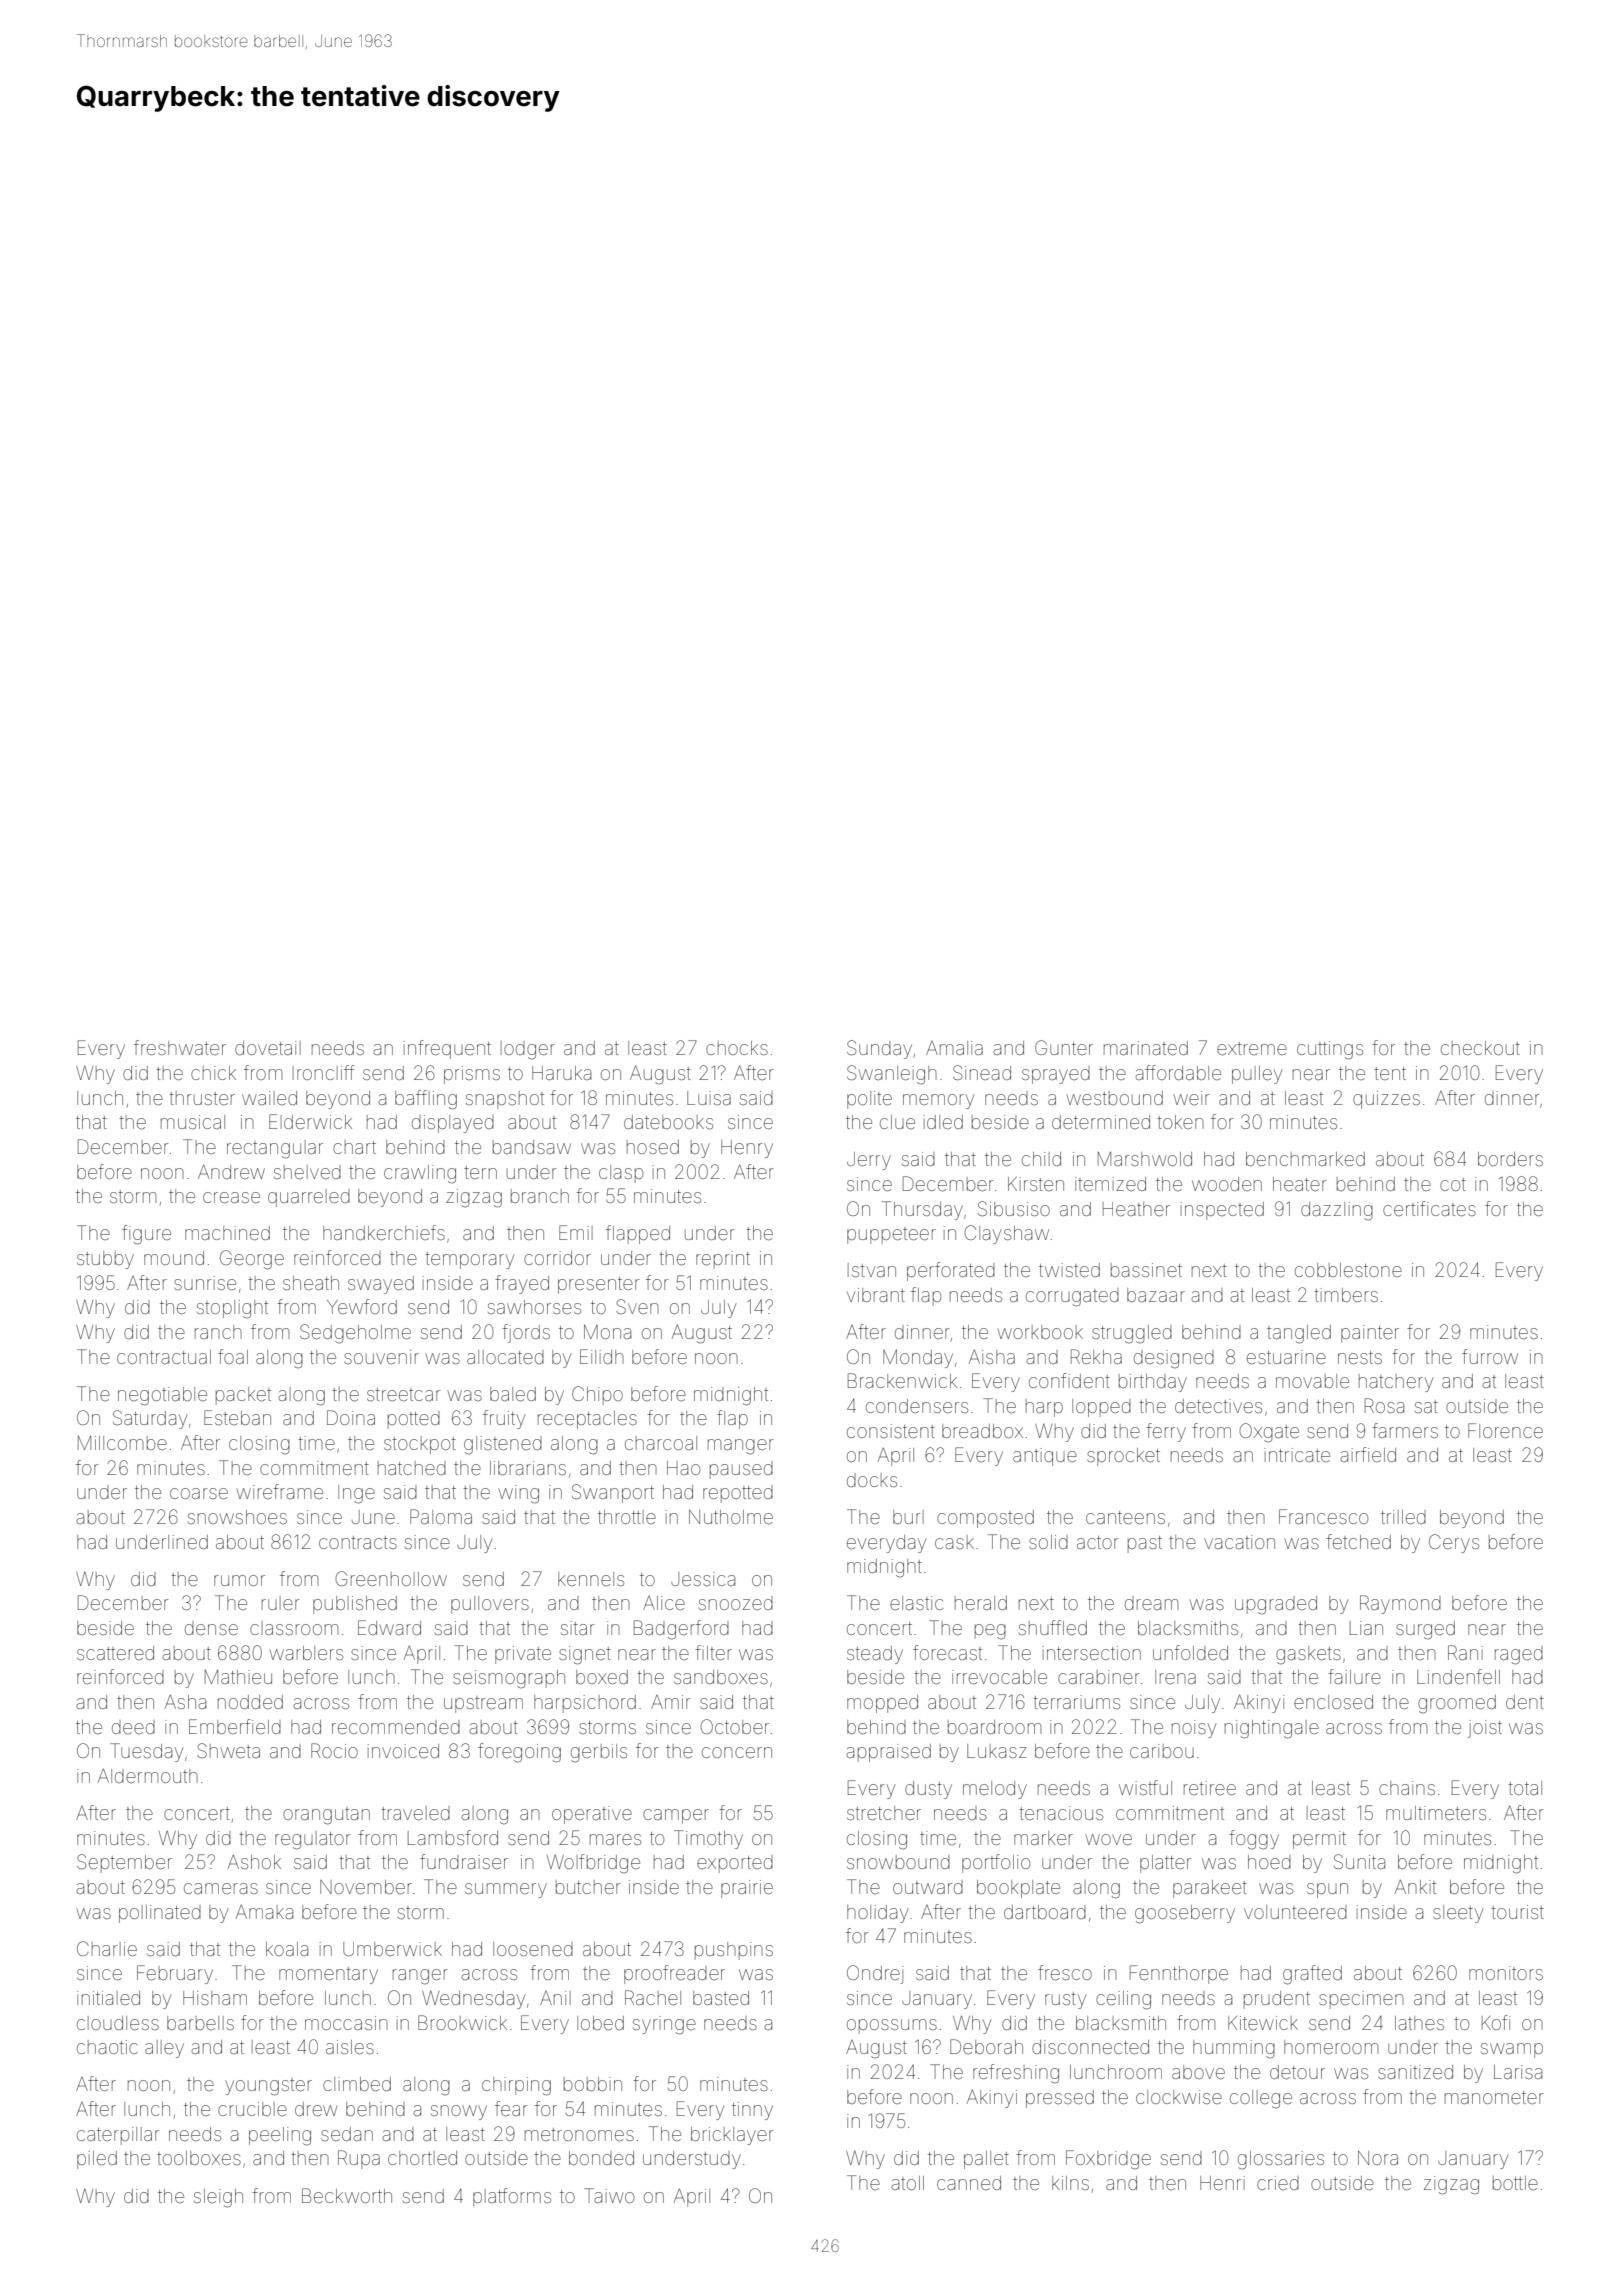 The image size is (1620, 2292). I want to click on raged, so click(1519, 1655).
